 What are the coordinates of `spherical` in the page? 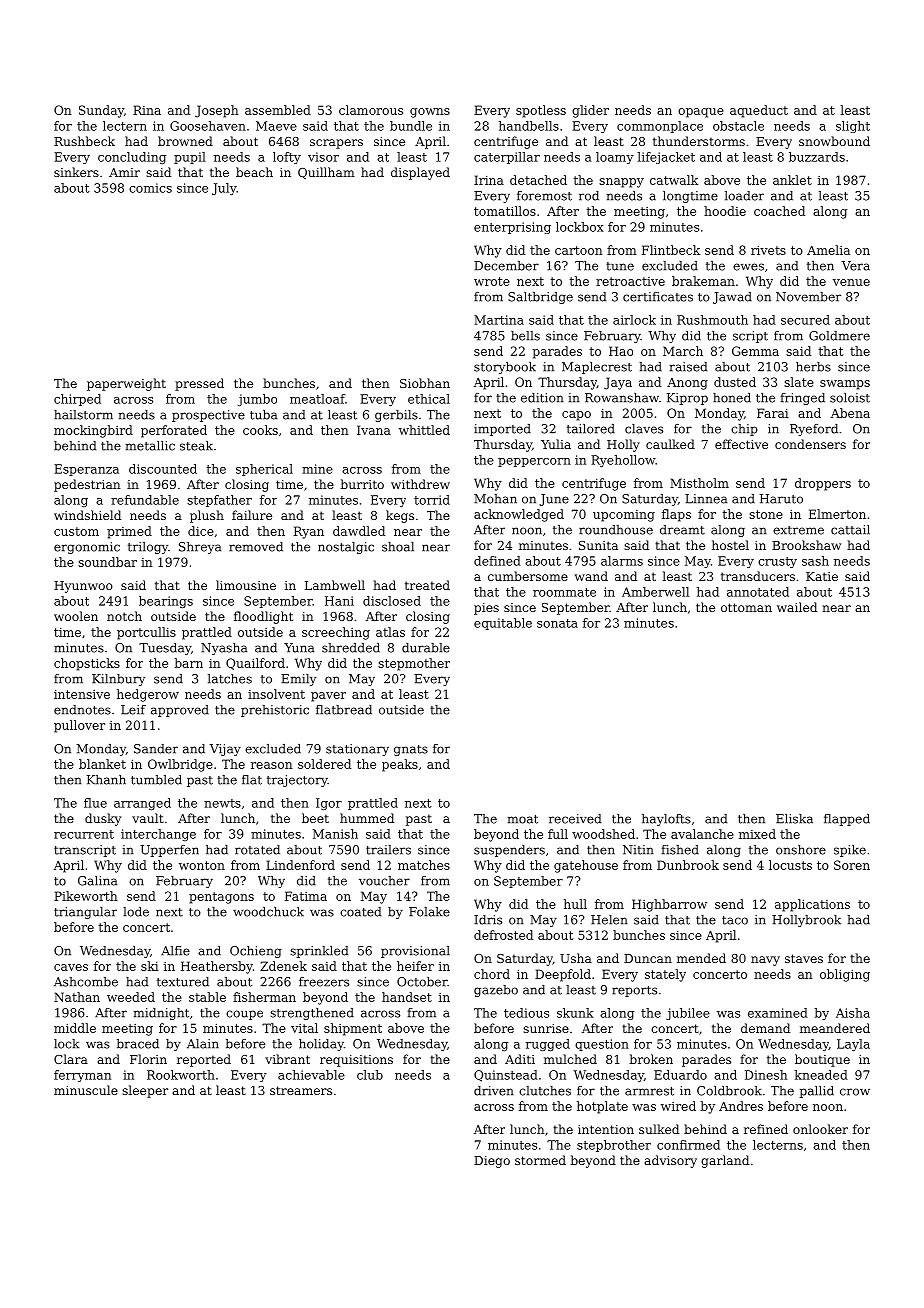 It's located at (264, 470).
